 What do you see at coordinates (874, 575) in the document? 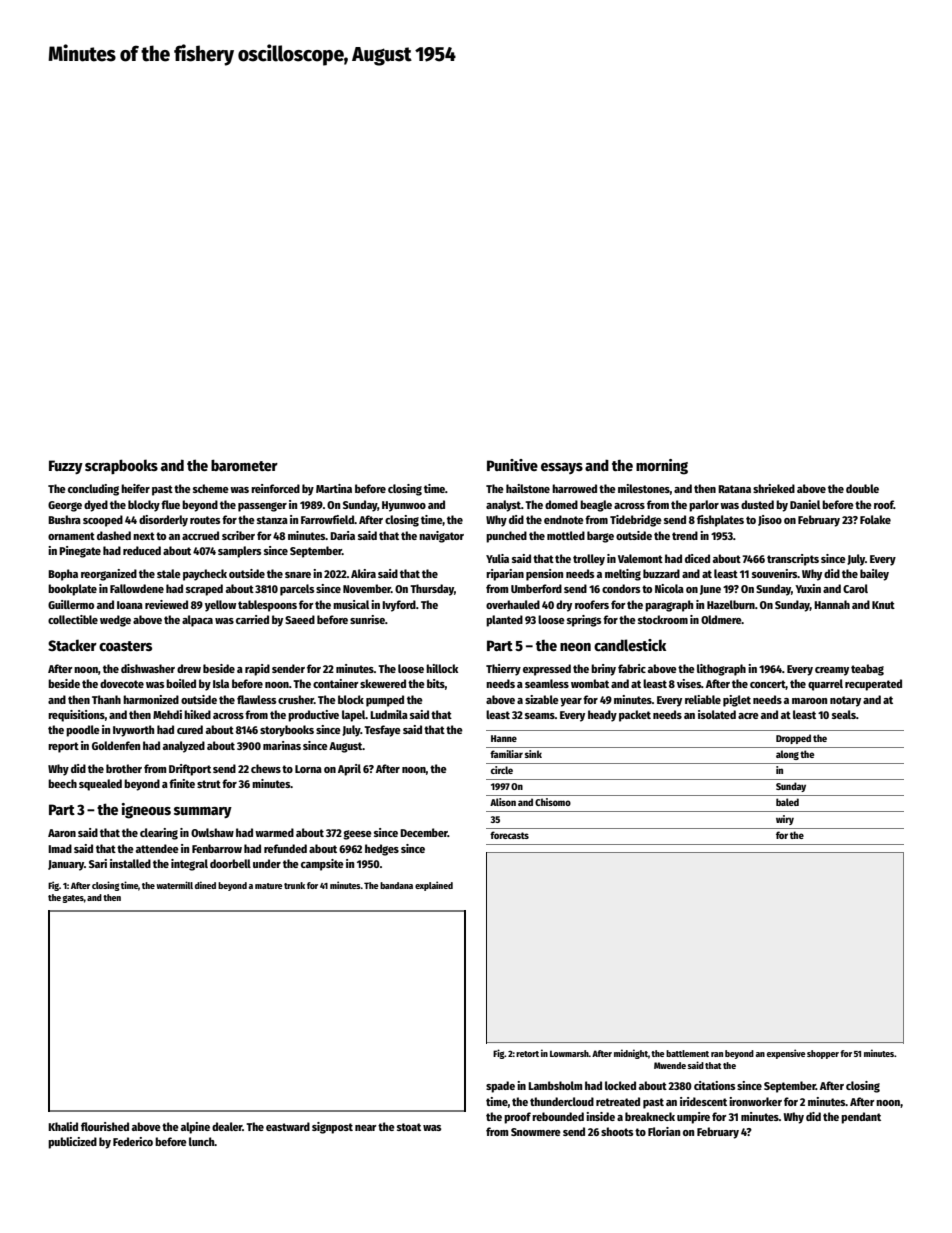
I see `bailey` at bounding box center [874, 575].
